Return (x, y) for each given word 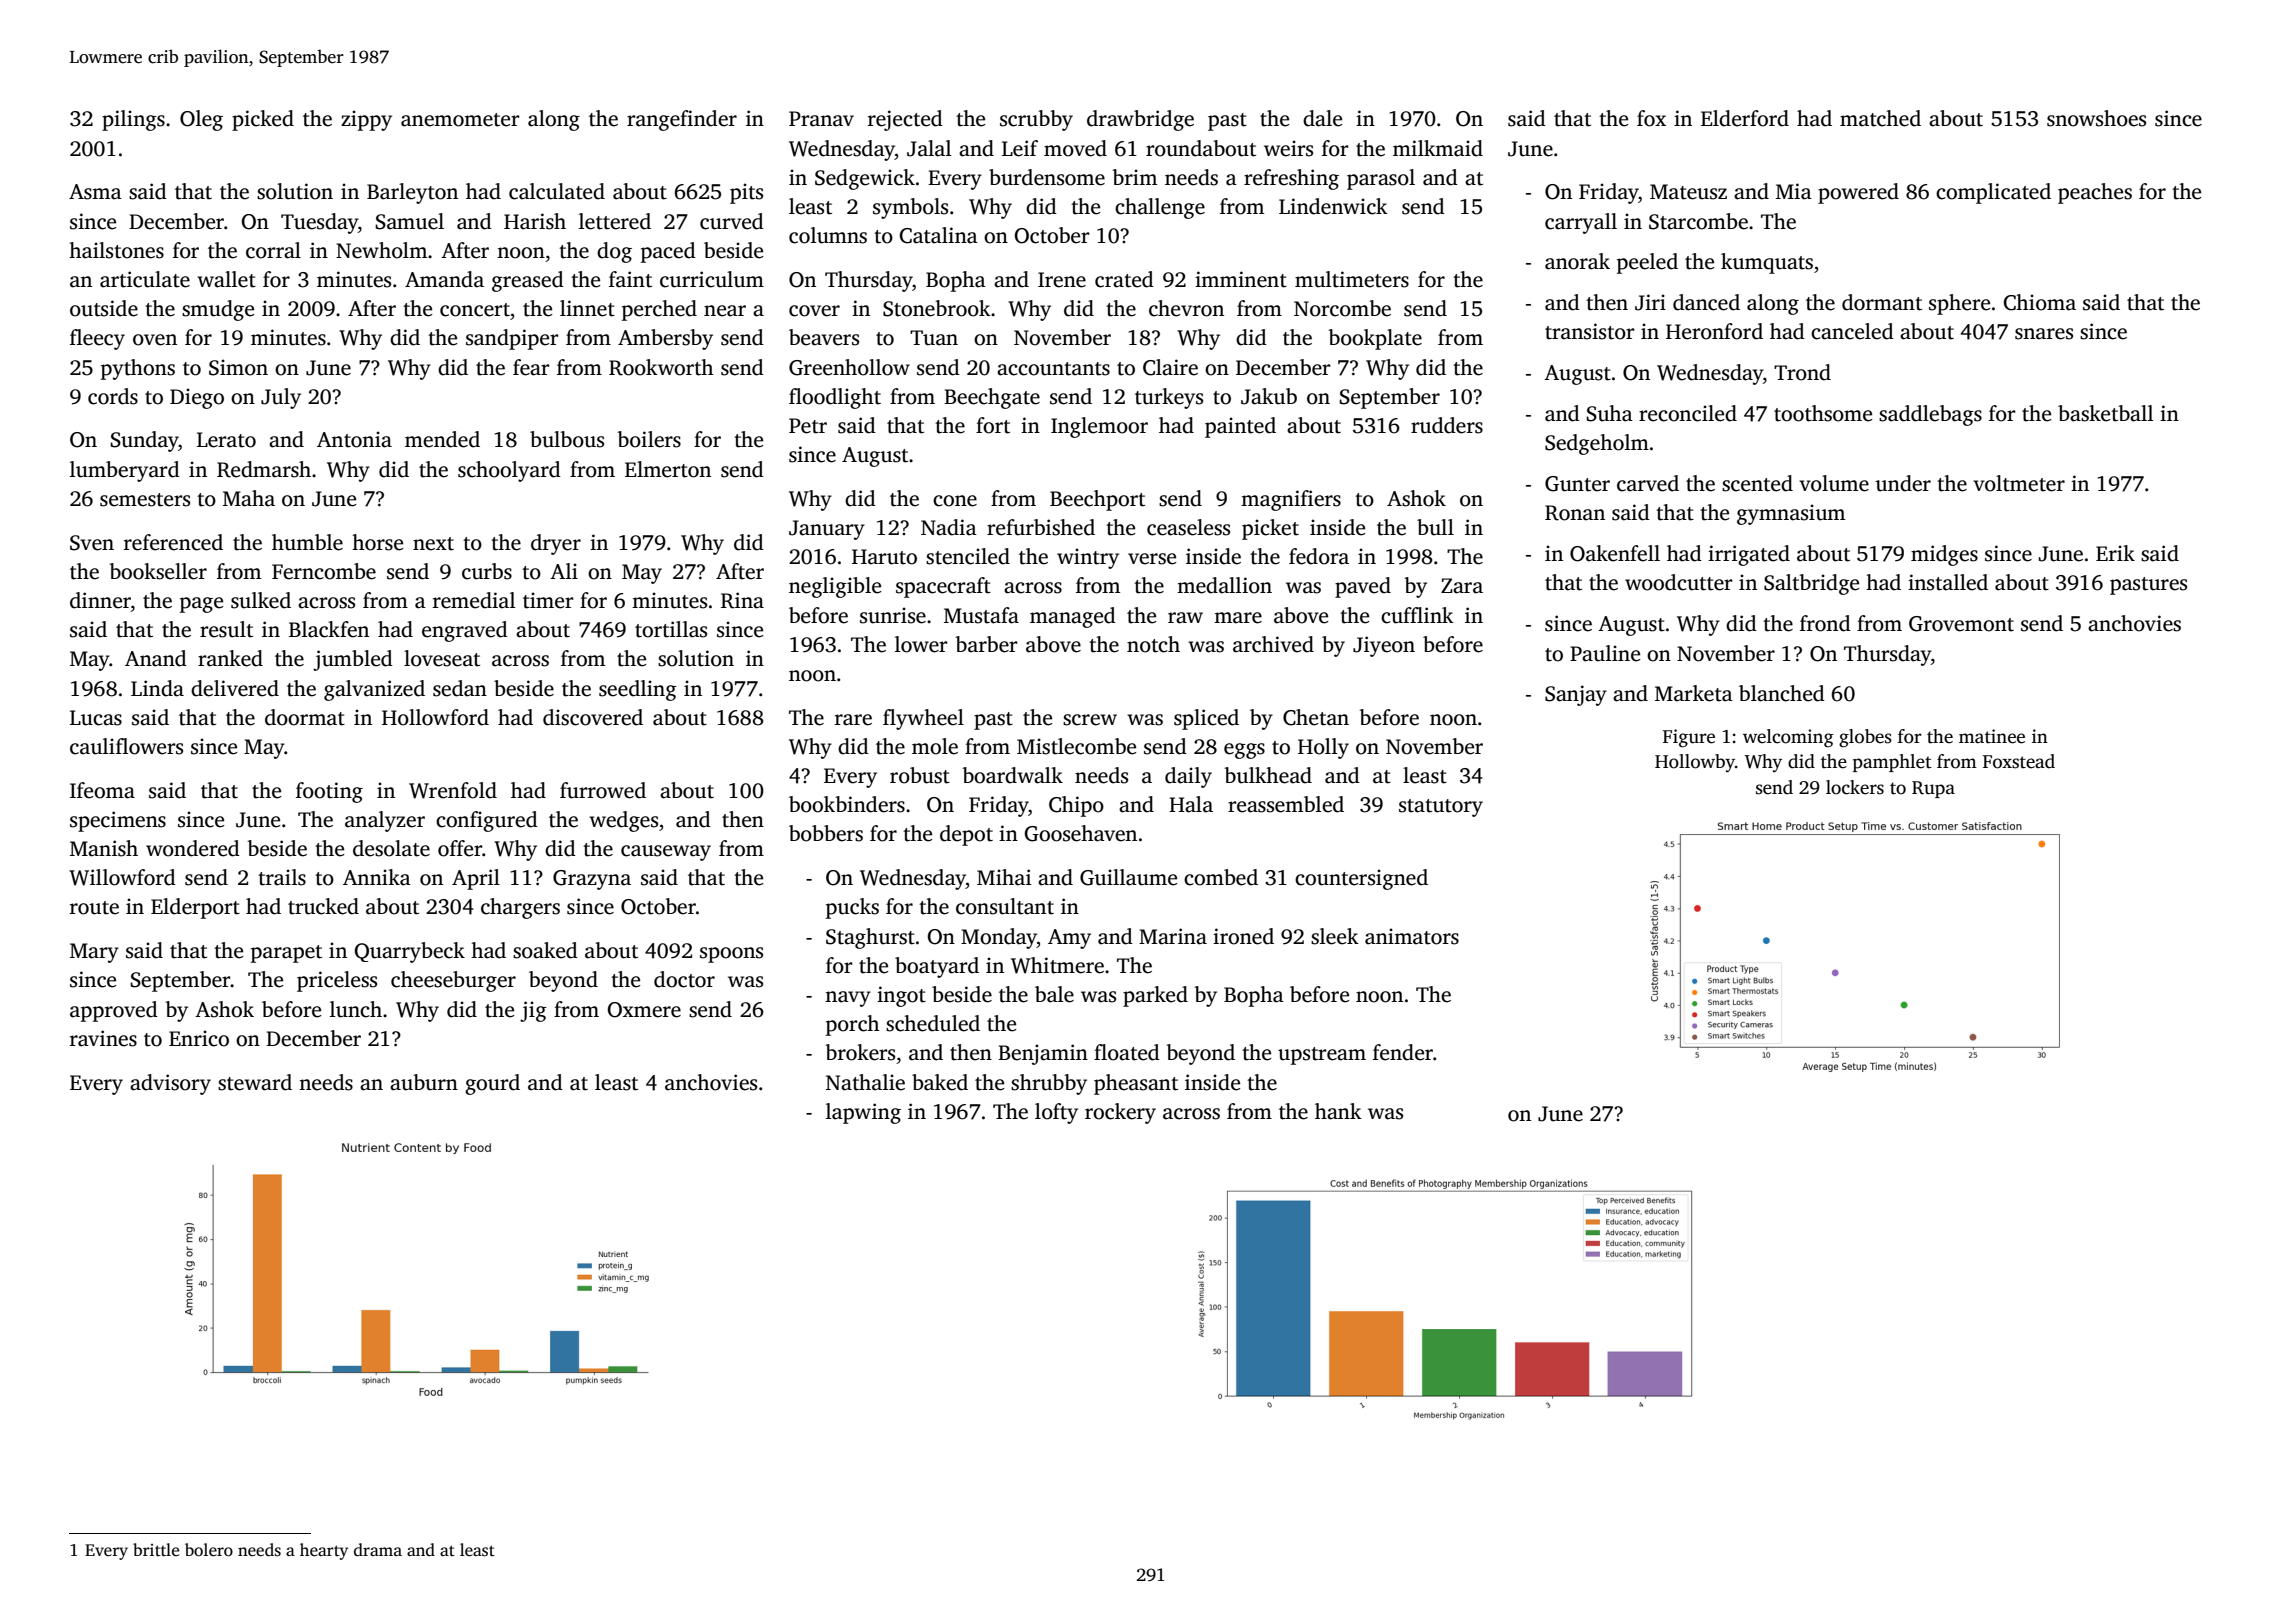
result (226, 629)
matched (1880, 118)
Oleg (201, 120)
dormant (1882, 302)
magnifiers (1291, 500)
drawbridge (1140, 120)
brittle (156, 1549)
